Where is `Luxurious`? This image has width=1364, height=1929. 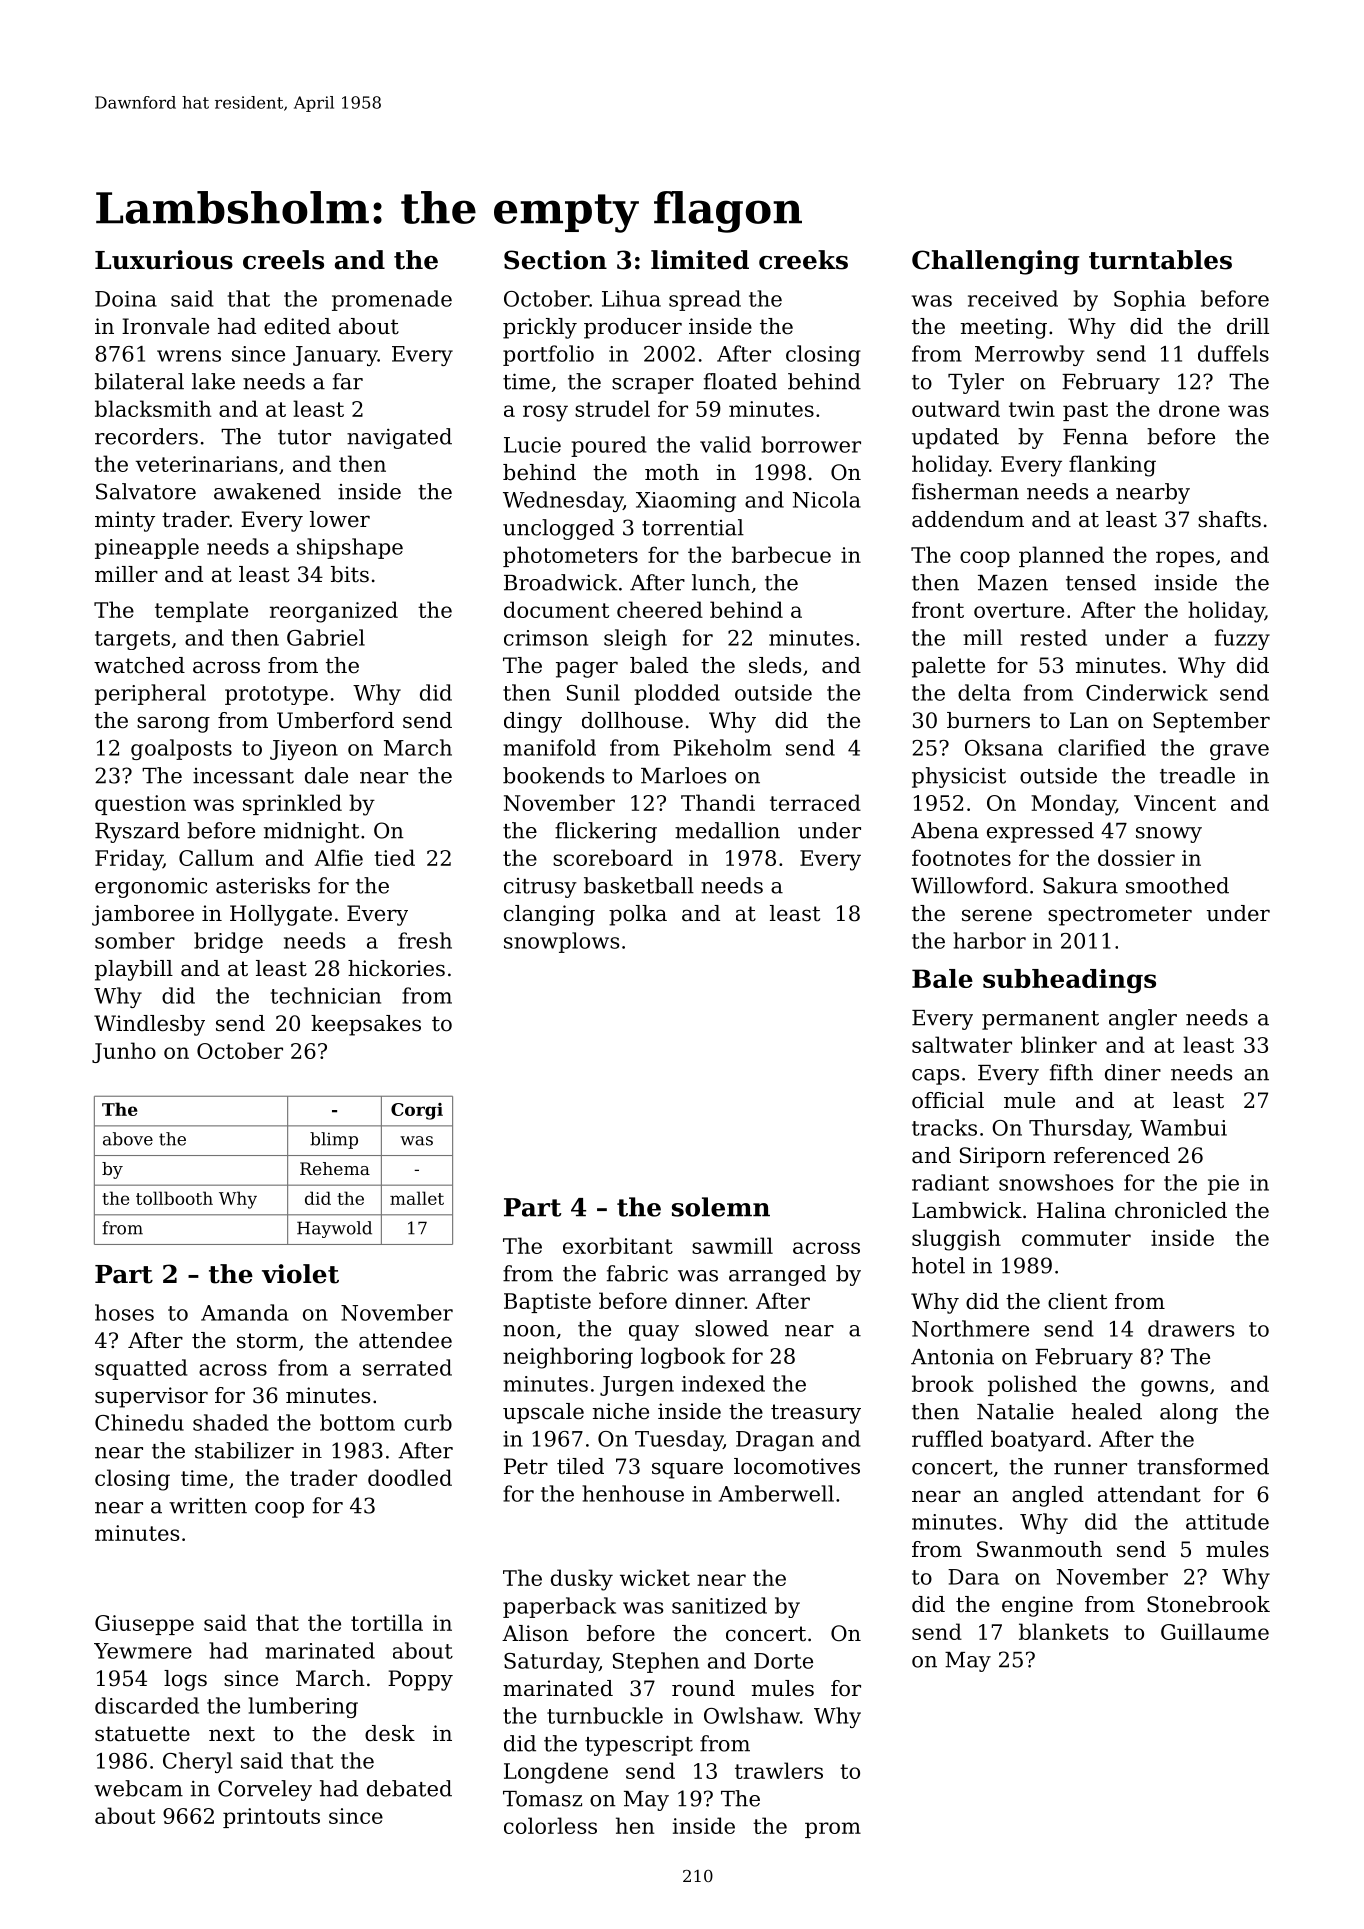
Luxurious is located at coordinates (164, 260).
